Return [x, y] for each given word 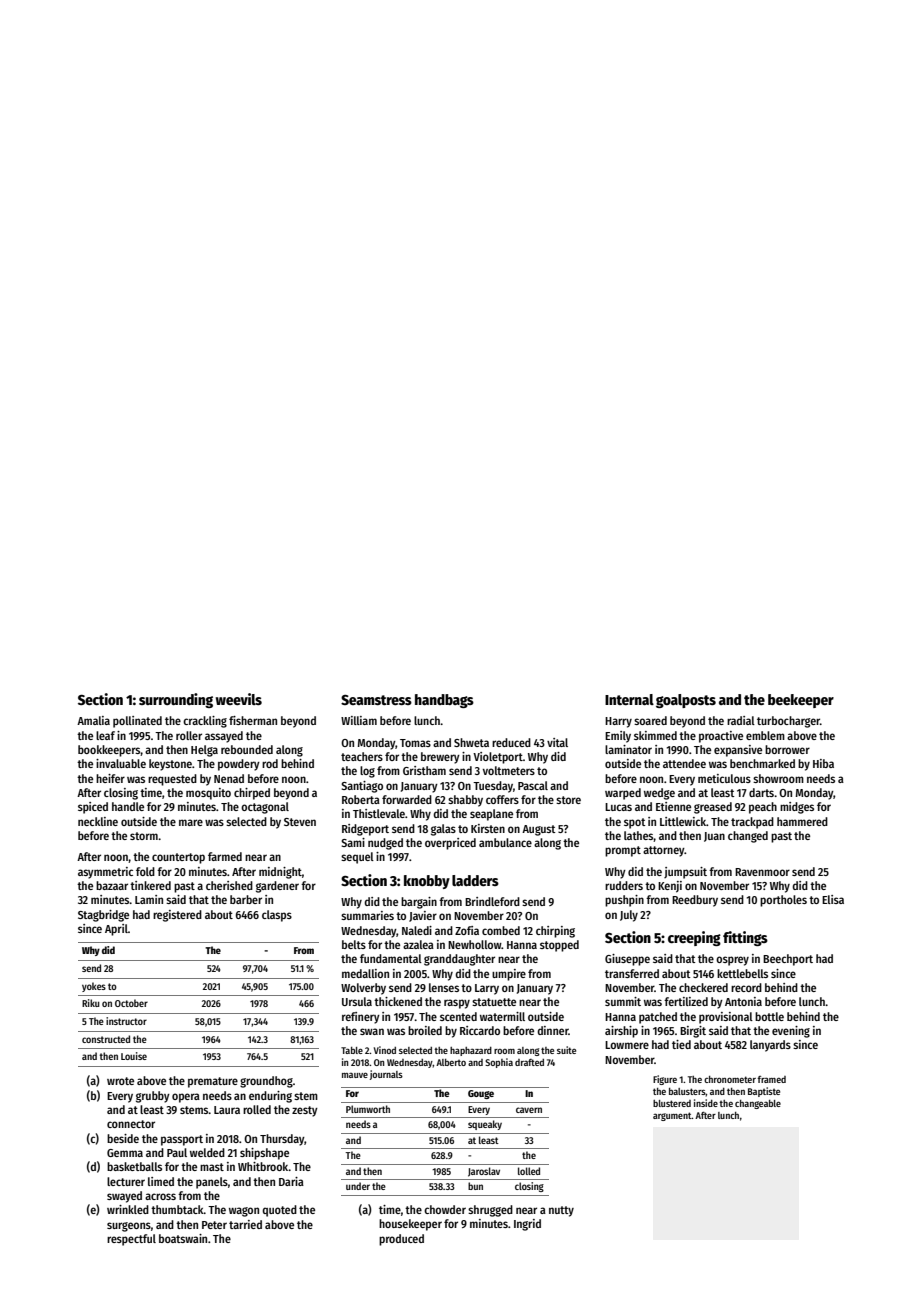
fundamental [391, 958]
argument [672, 1116]
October [131, 1003]
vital [557, 742]
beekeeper [801, 701]
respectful [131, 1240]
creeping [694, 938]
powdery [239, 765]
